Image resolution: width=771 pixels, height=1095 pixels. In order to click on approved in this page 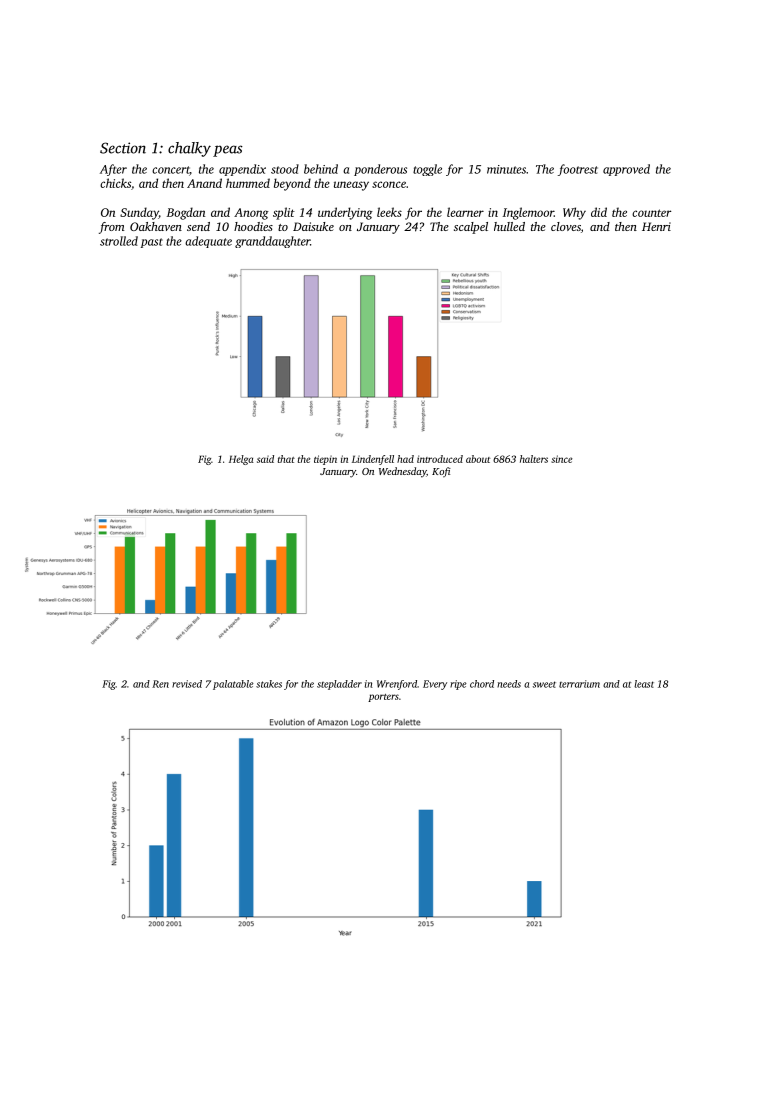, I will do `click(626, 170)`.
